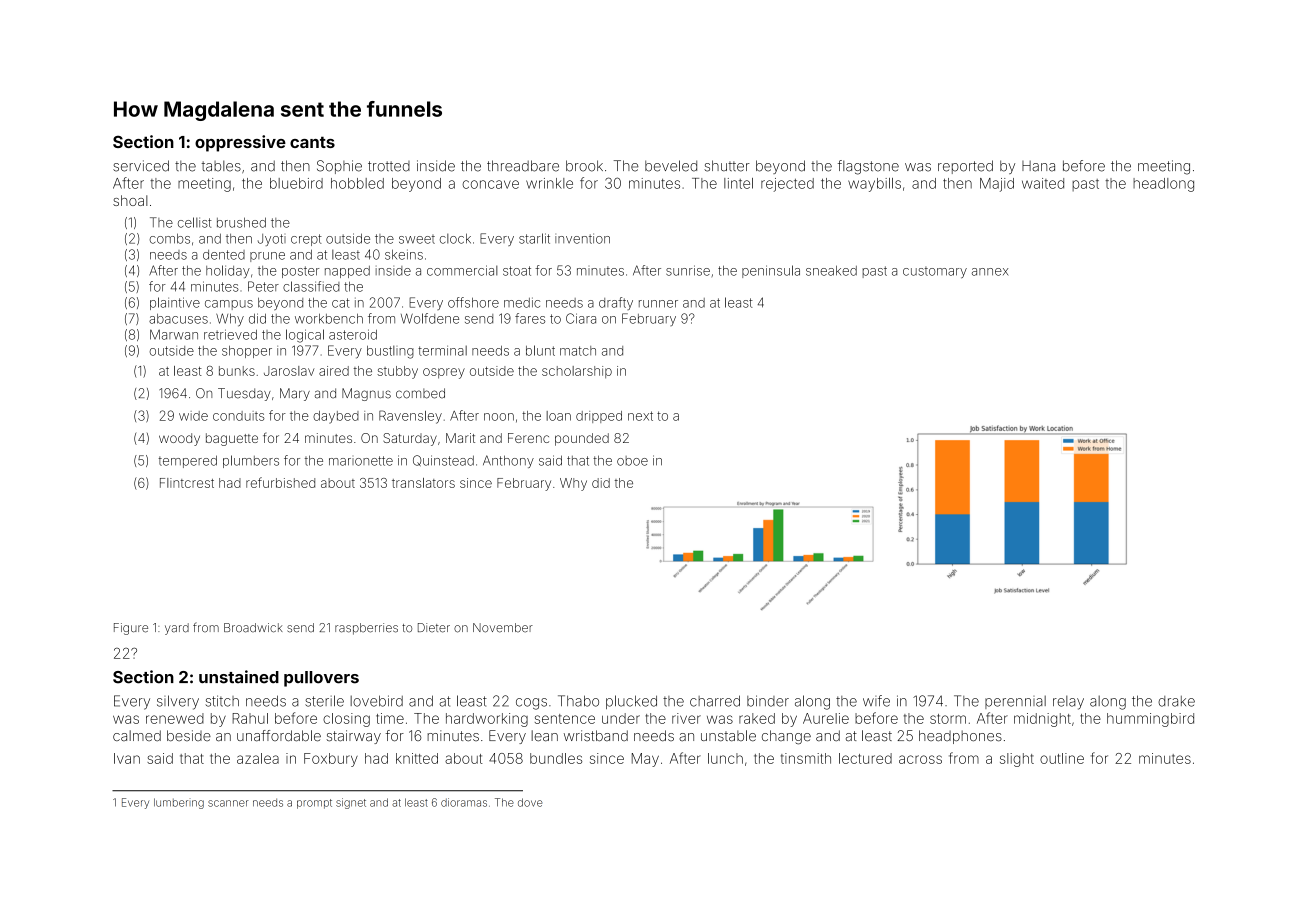  I want to click on outline, so click(1062, 758).
